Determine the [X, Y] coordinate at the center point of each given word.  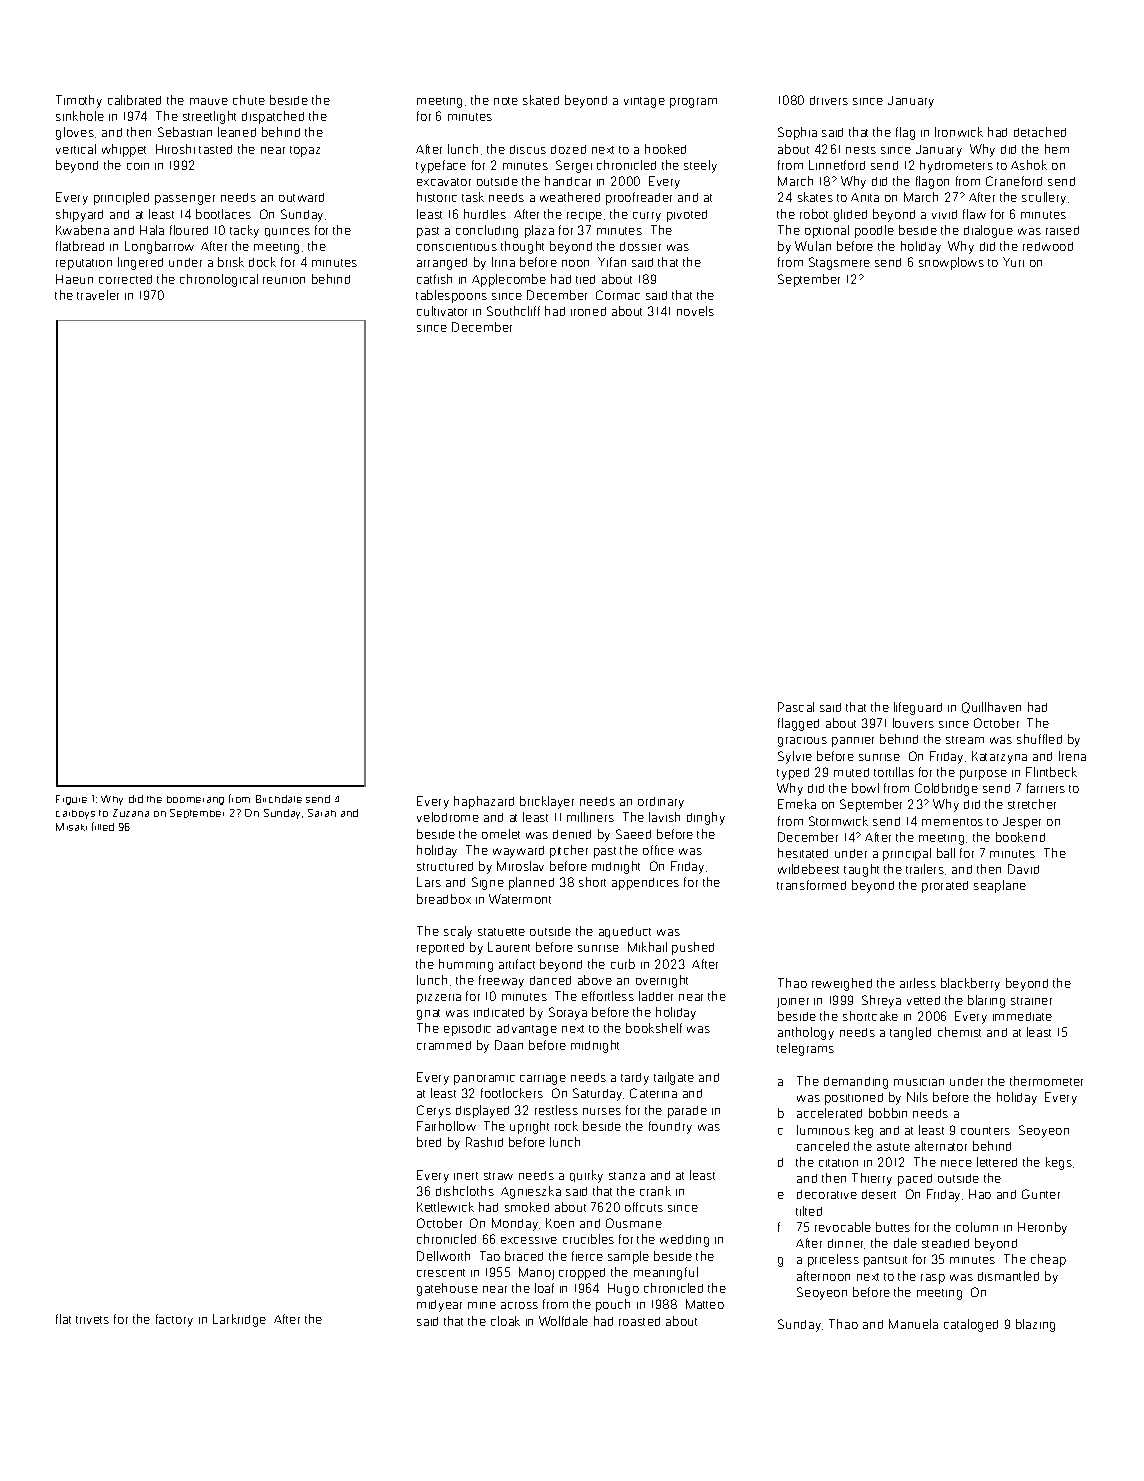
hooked [665, 149]
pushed [693, 948]
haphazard [484, 802]
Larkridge [239, 1320]
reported [440, 949]
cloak [505, 1321]
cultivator [442, 311]
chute [249, 100]
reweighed [842, 984]
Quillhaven [991, 707]
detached [1040, 132]
